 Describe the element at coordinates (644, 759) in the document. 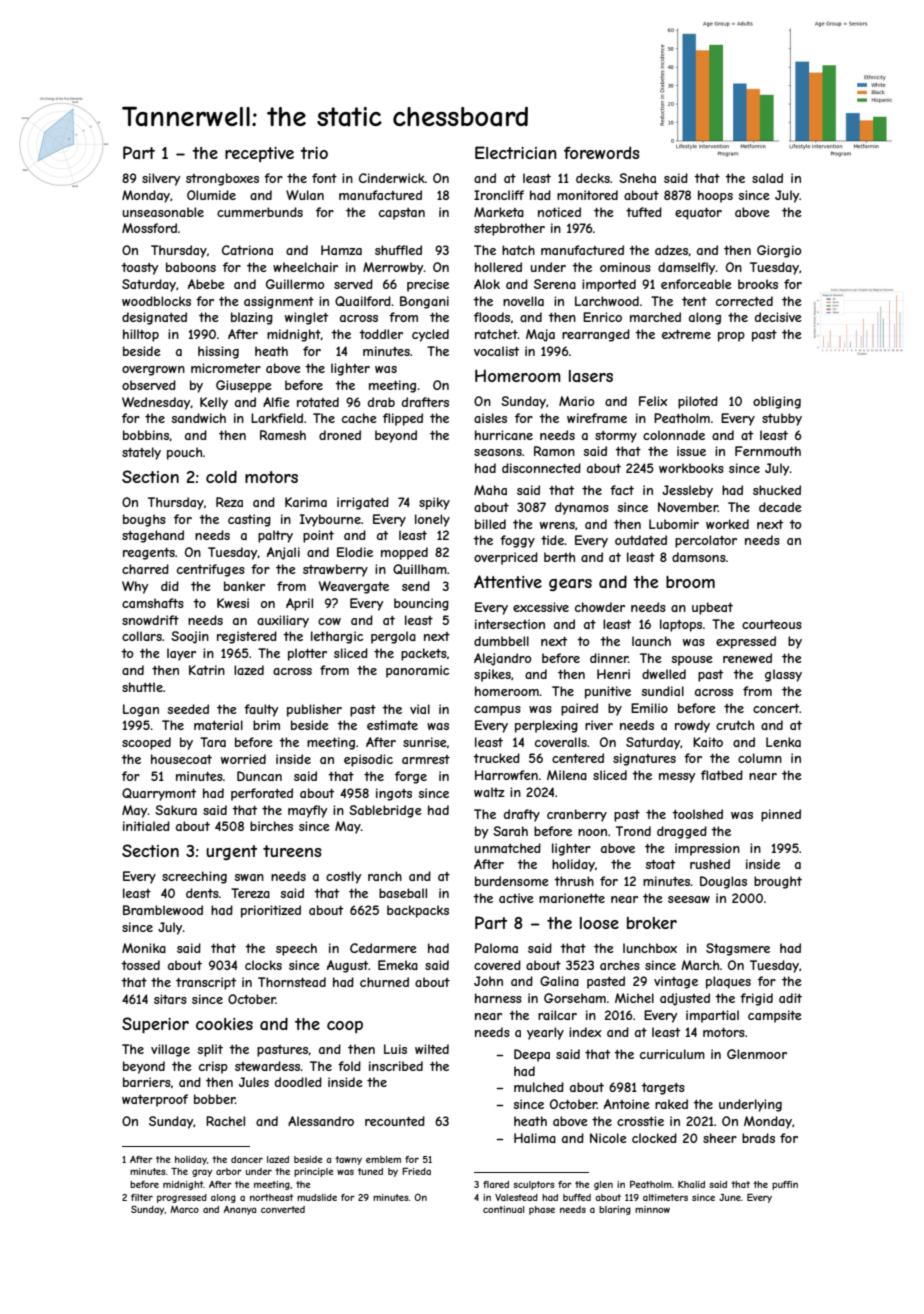

I see `signatures` at that location.
